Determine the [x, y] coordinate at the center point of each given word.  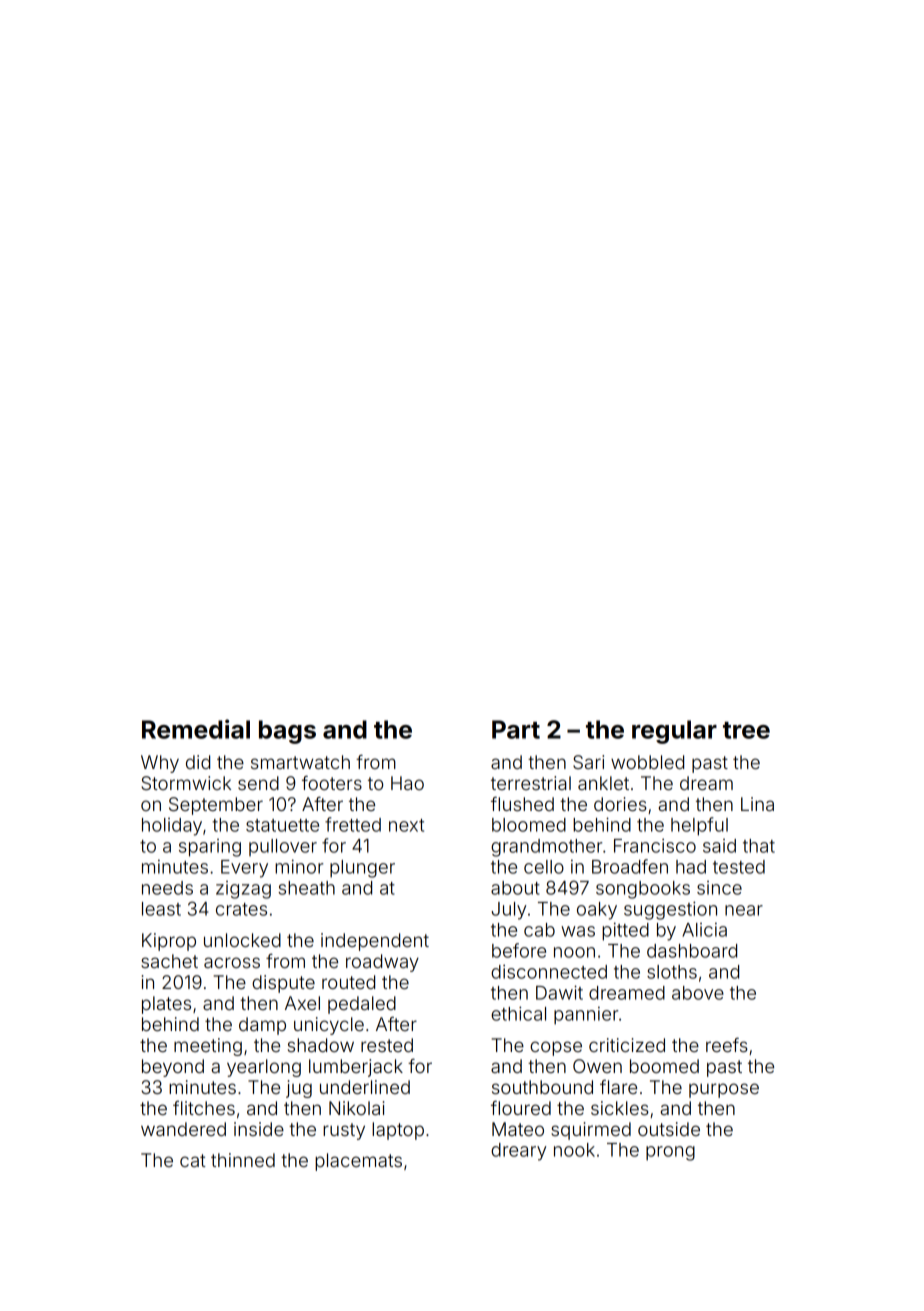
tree [746, 730]
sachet [169, 961]
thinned [243, 1160]
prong [670, 1153]
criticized [627, 1045]
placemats [358, 1162]
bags [287, 732]
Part [516, 729]
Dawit [559, 992]
